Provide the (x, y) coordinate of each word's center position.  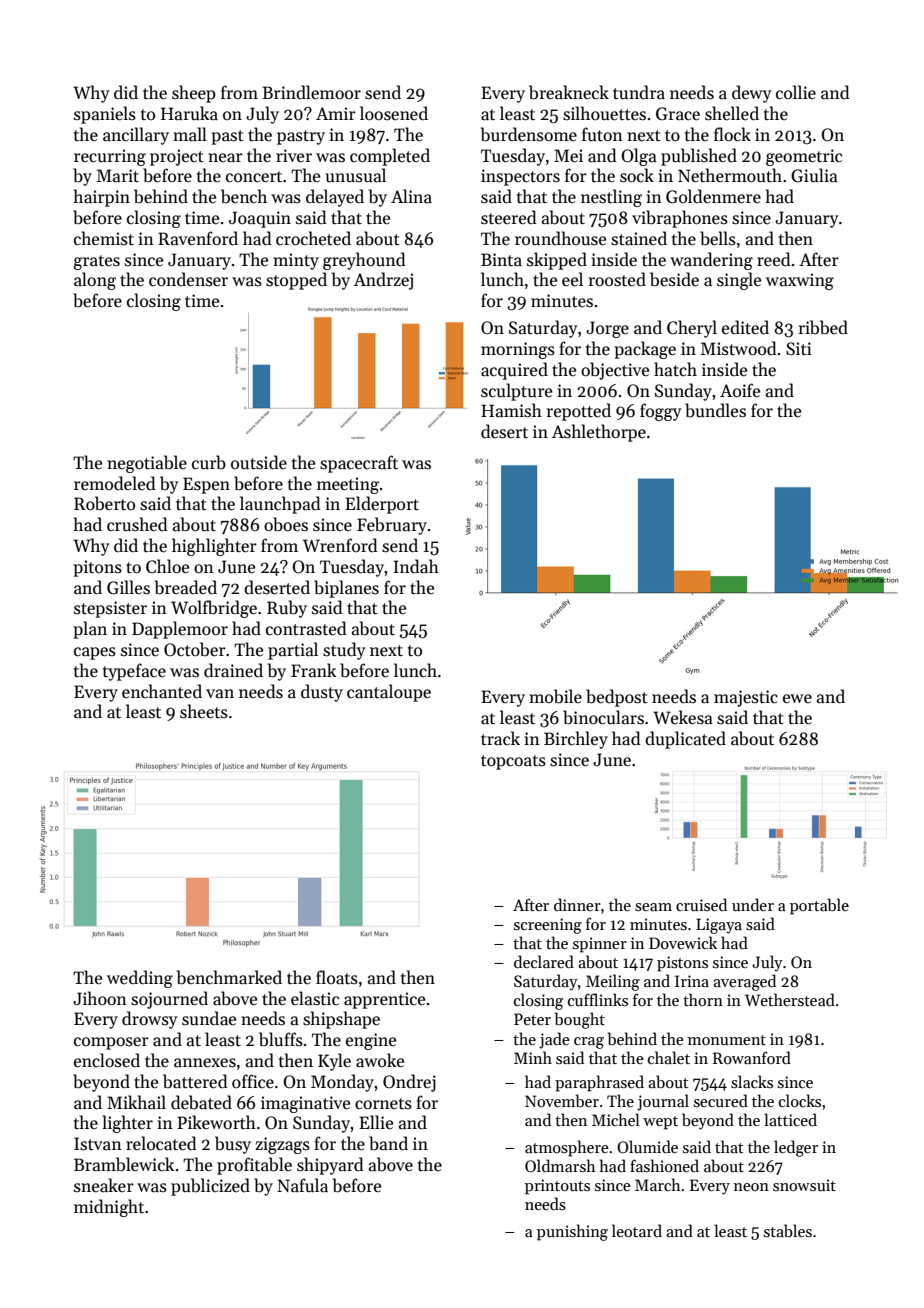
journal (663, 1102)
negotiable (147, 464)
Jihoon (100, 998)
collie (796, 92)
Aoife (740, 390)
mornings (518, 350)
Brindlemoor (311, 92)
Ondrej (409, 1083)
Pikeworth (216, 1122)
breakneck (569, 92)
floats (337, 977)
